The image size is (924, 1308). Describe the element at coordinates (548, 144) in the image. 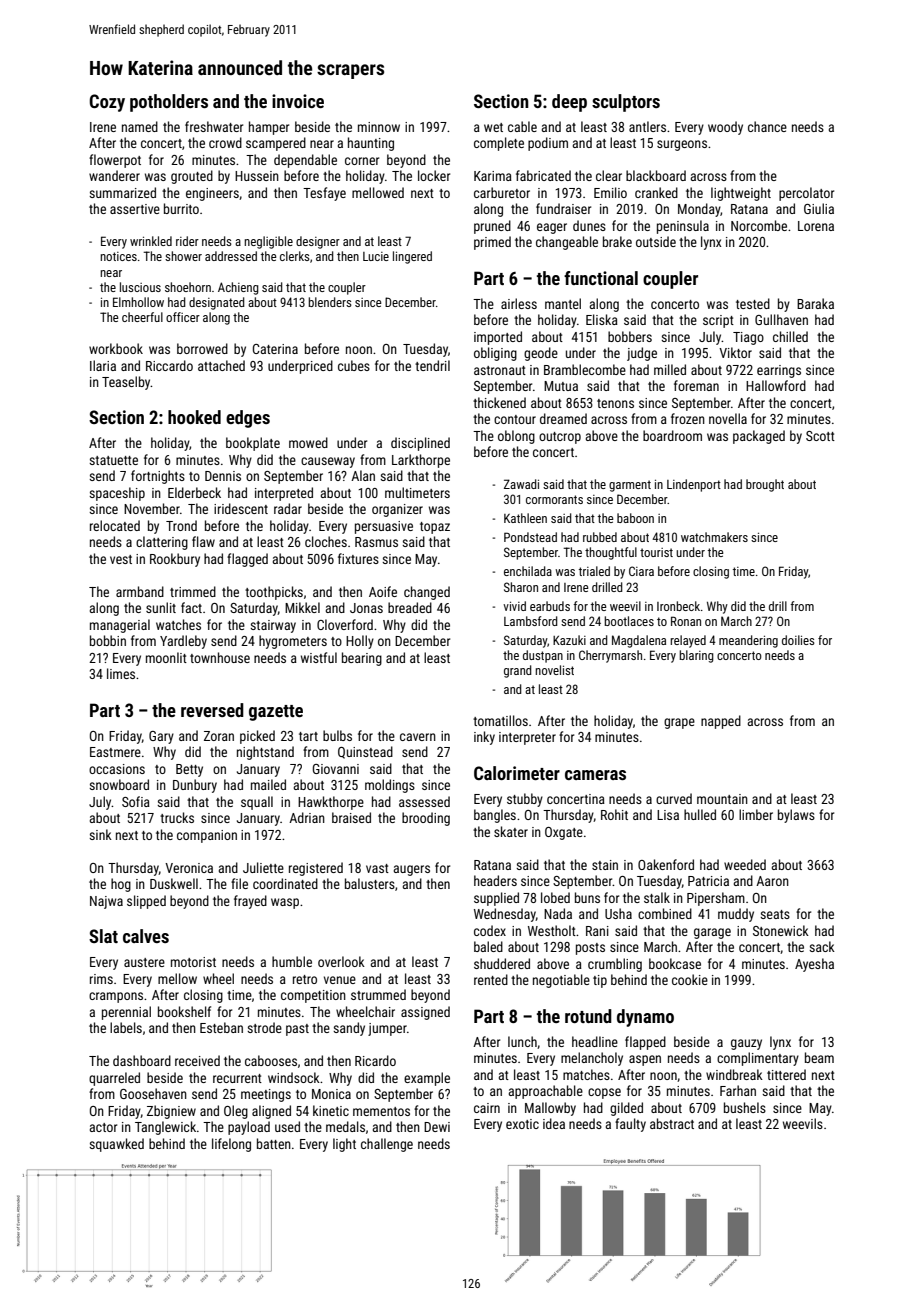

I see `podium` at that location.
